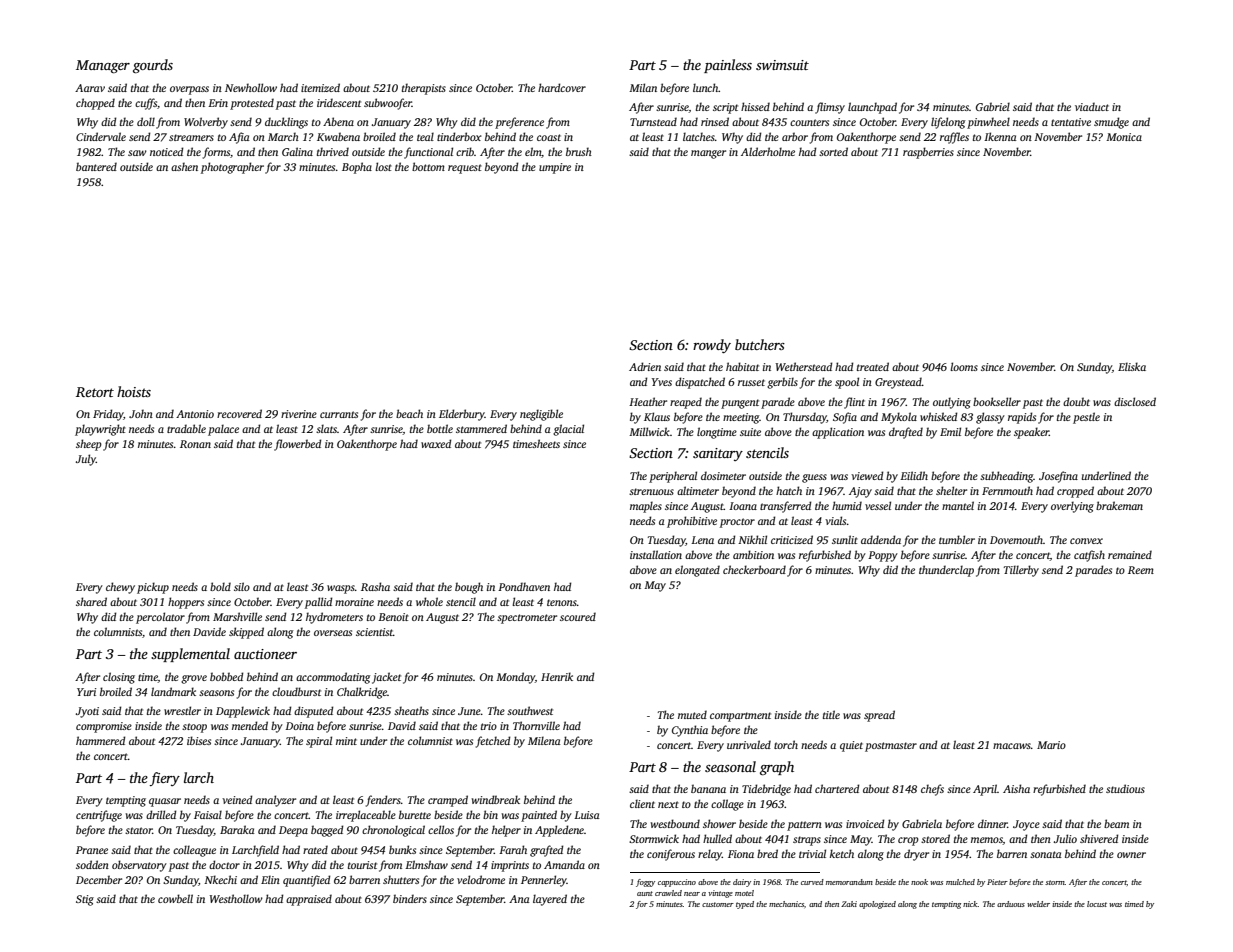 The width and height of the page is (1233, 952). What do you see at coordinates (1092, 106) in the page?
I see `viaduct` at bounding box center [1092, 106].
